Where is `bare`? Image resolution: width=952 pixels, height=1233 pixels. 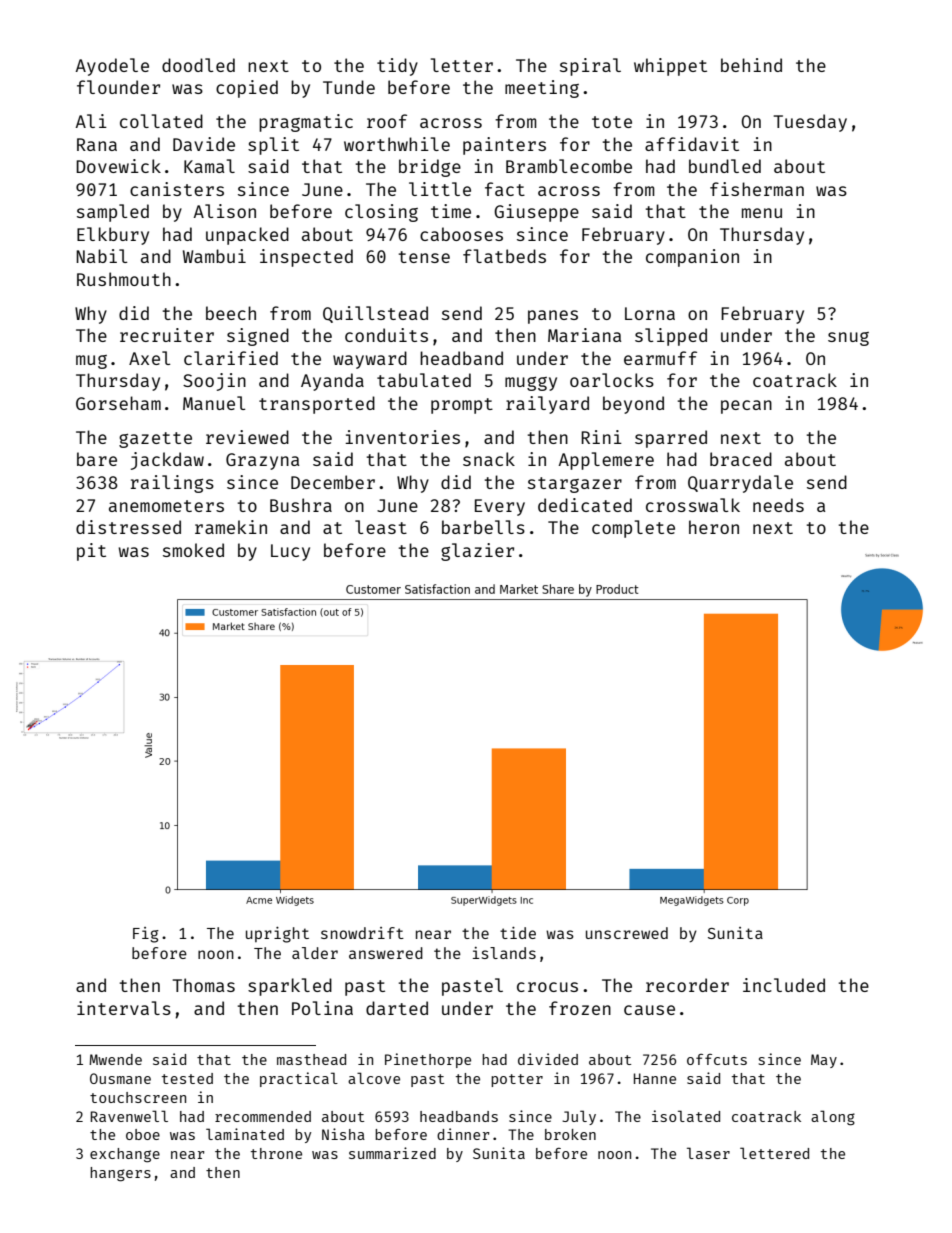 bare is located at coordinates (97, 459).
